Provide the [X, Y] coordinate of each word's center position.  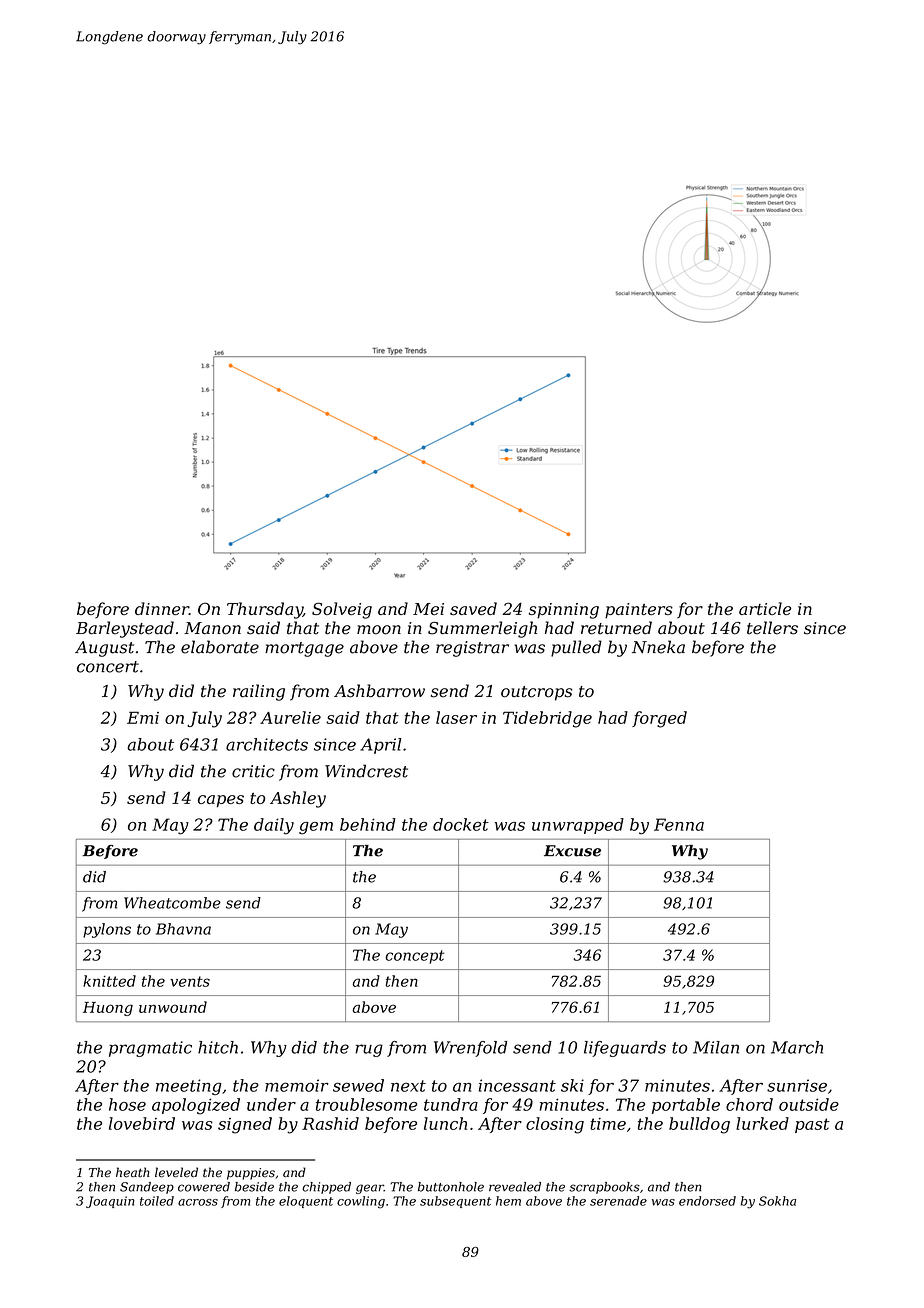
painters [639, 611]
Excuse [572, 851]
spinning [564, 611]
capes [221, 801]
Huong [108, 1009]
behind [368, 824]
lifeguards [625, 1049]
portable [686, 1106]
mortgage [304, 649]
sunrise [797, 1085]
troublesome [366, 1104]
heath [132, 1172]
